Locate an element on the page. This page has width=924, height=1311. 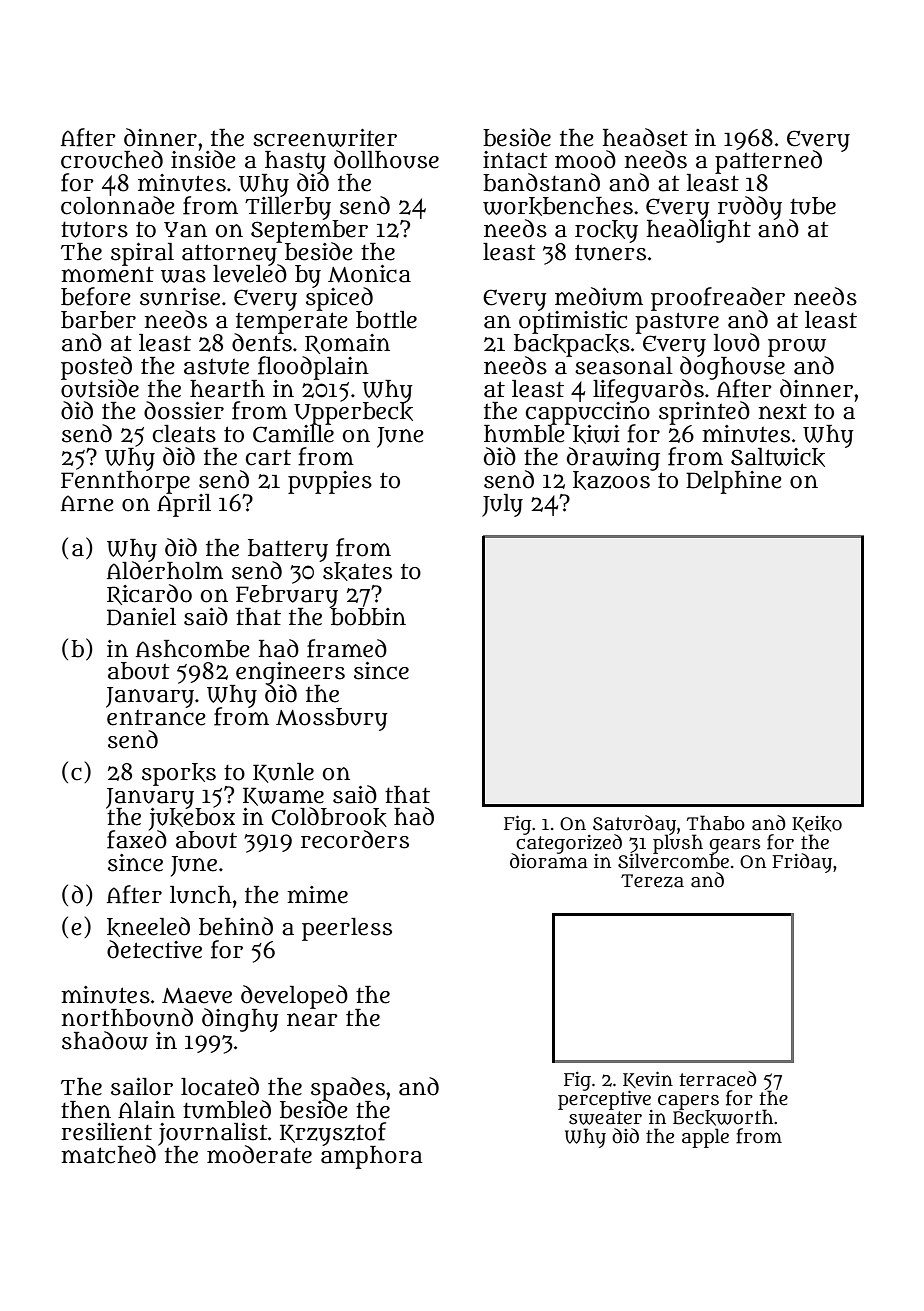
headlight is located at coordinates (699, 231).
